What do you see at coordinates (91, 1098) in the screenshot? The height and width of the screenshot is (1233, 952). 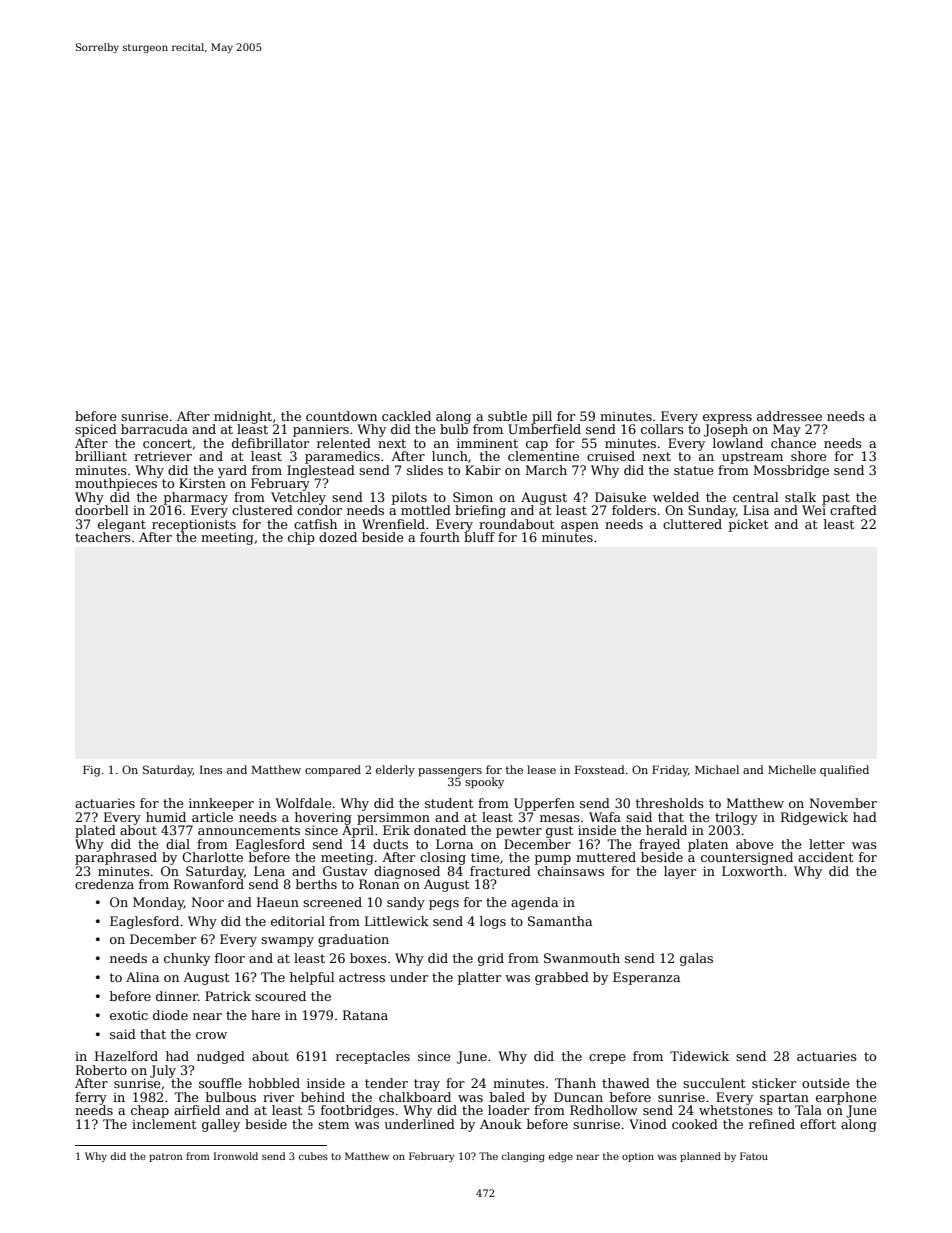 I see `ferry` at bounding box center [91, 1098].
